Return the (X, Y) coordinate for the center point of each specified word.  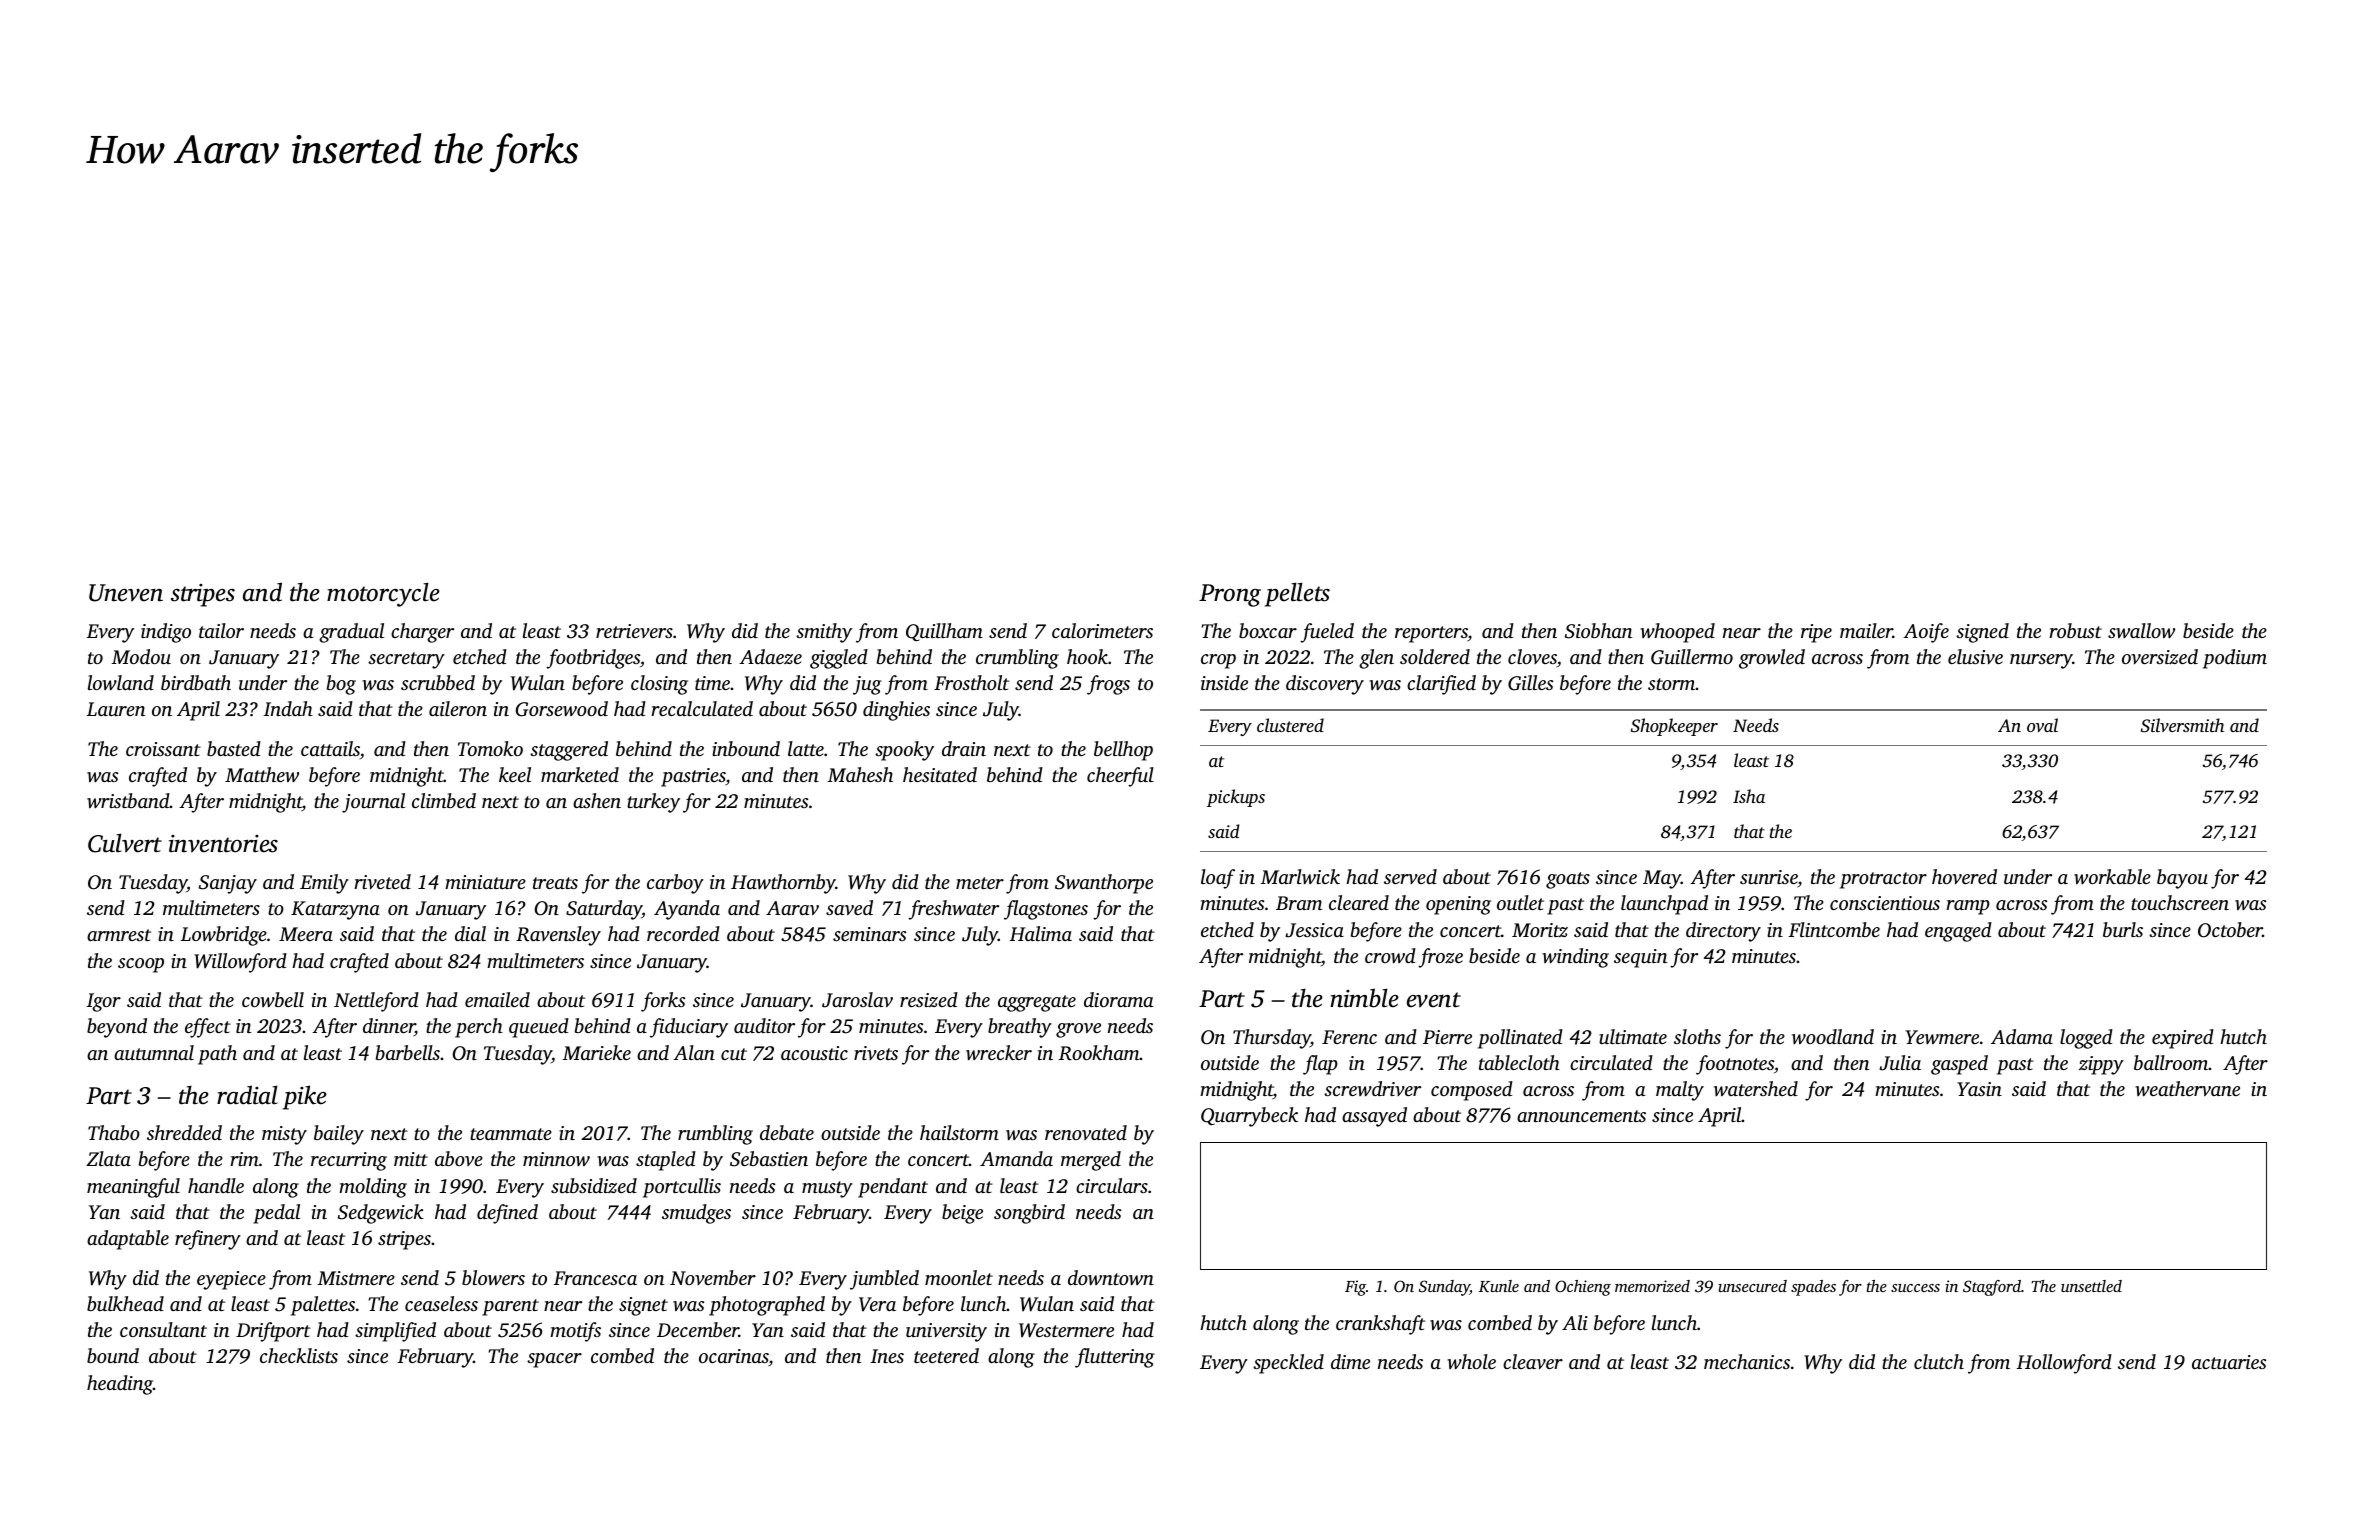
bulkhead (125, 1303)
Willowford (240, 963)
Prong (1230, 595)
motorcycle (383, 594)
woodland (1833, 1036)
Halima (1040, 933)
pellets (1297, 594)
